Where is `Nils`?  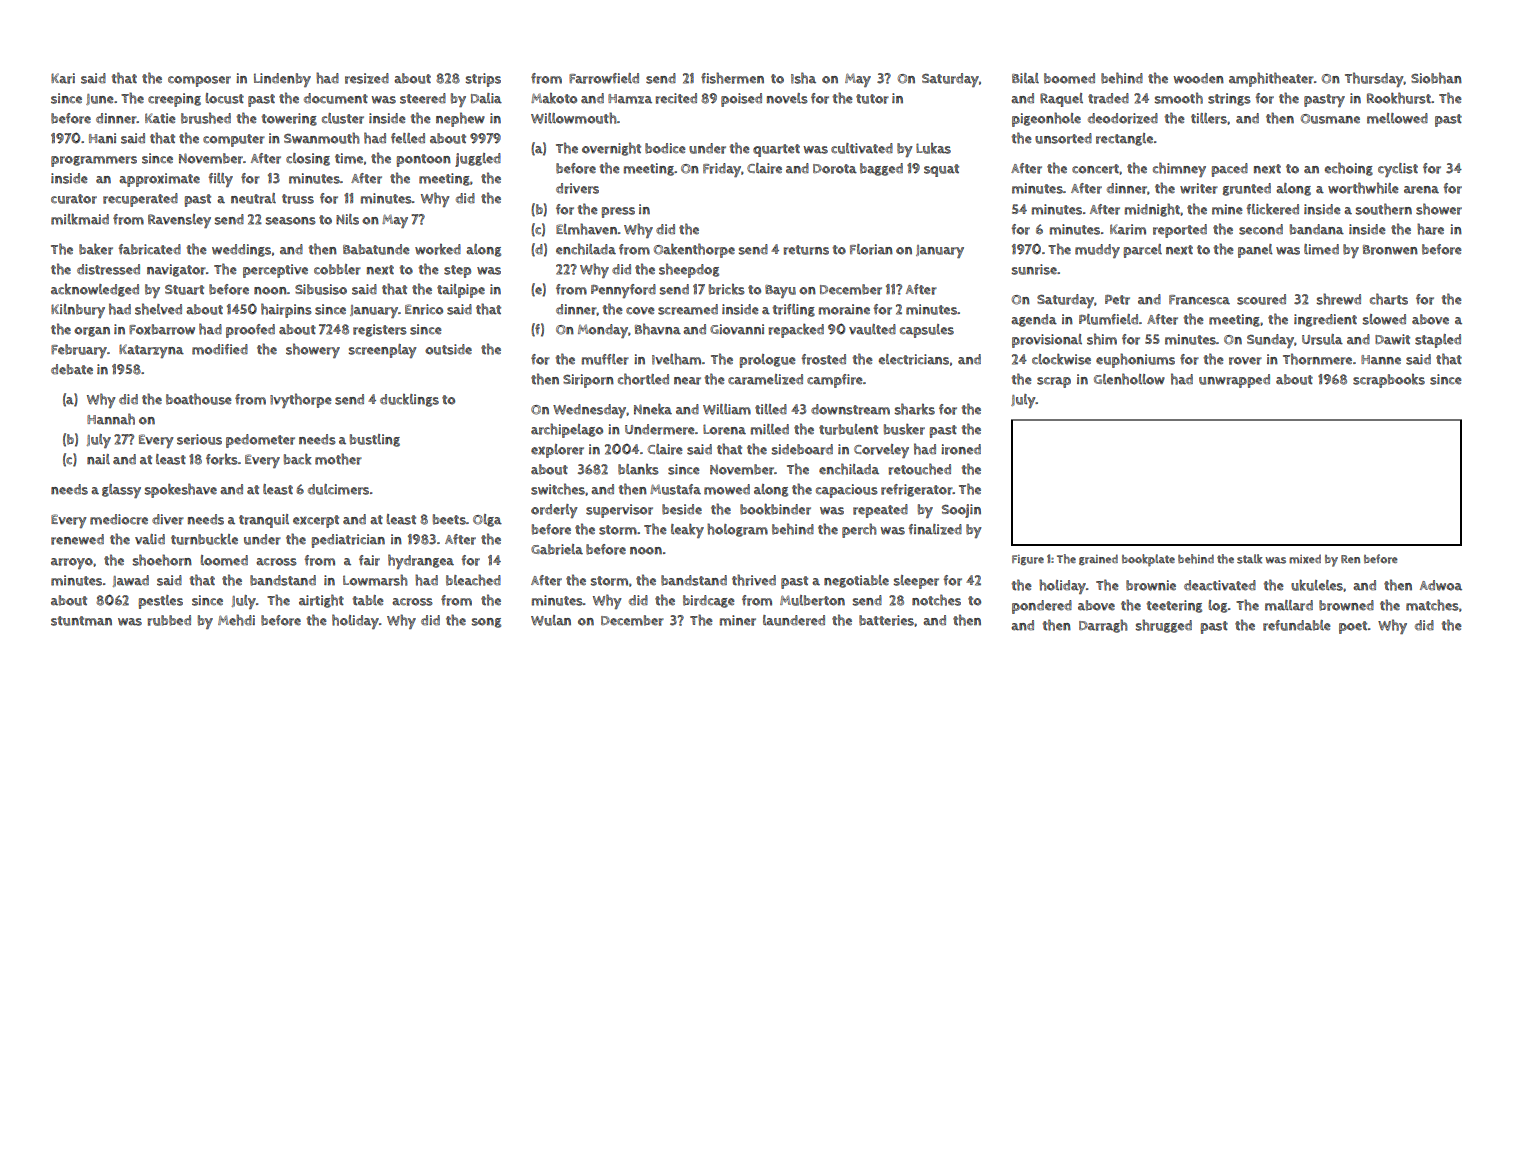
Nils is located at coordinates (347, 219).
